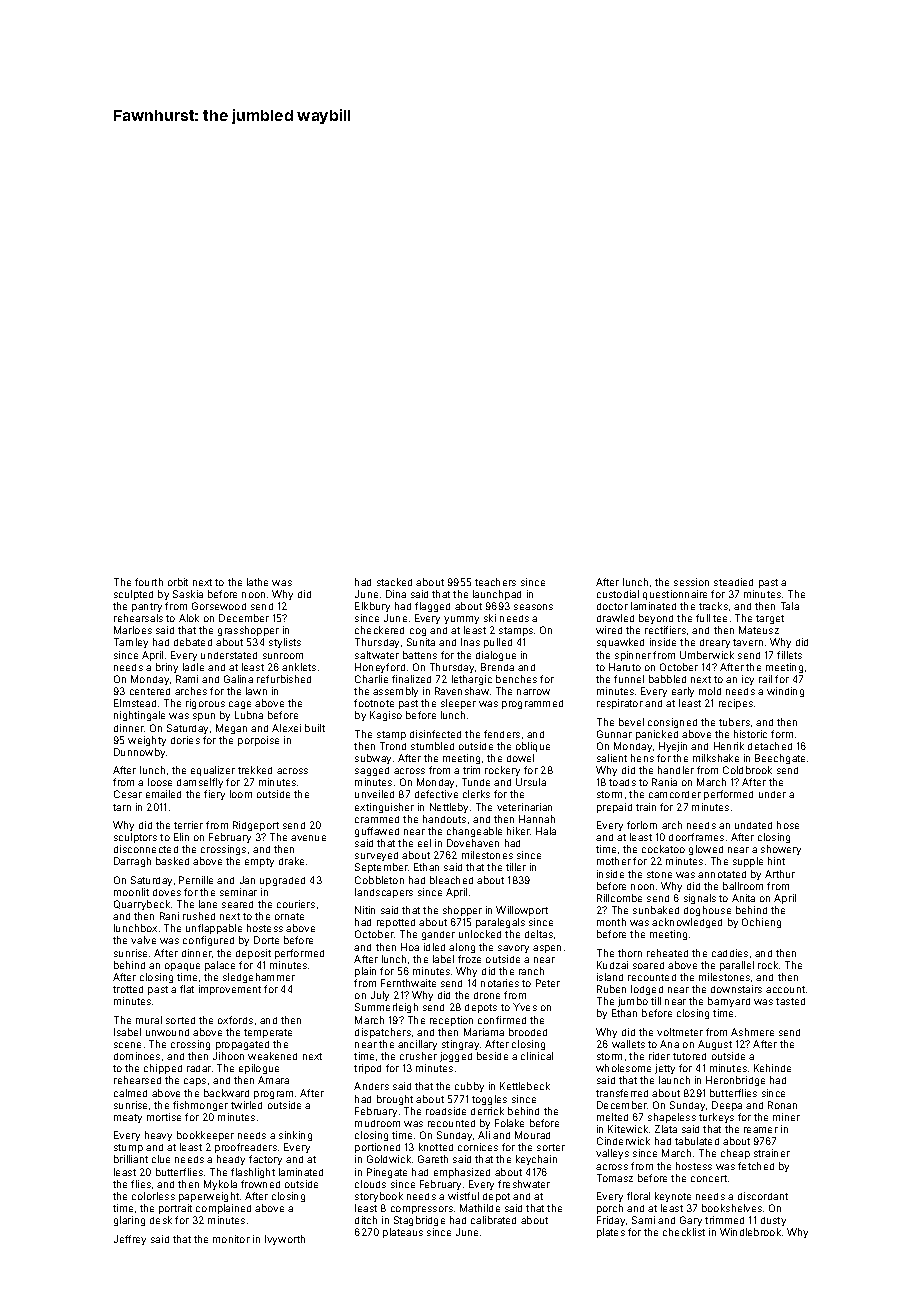  I want to click on avenue, so click(308, 838).
